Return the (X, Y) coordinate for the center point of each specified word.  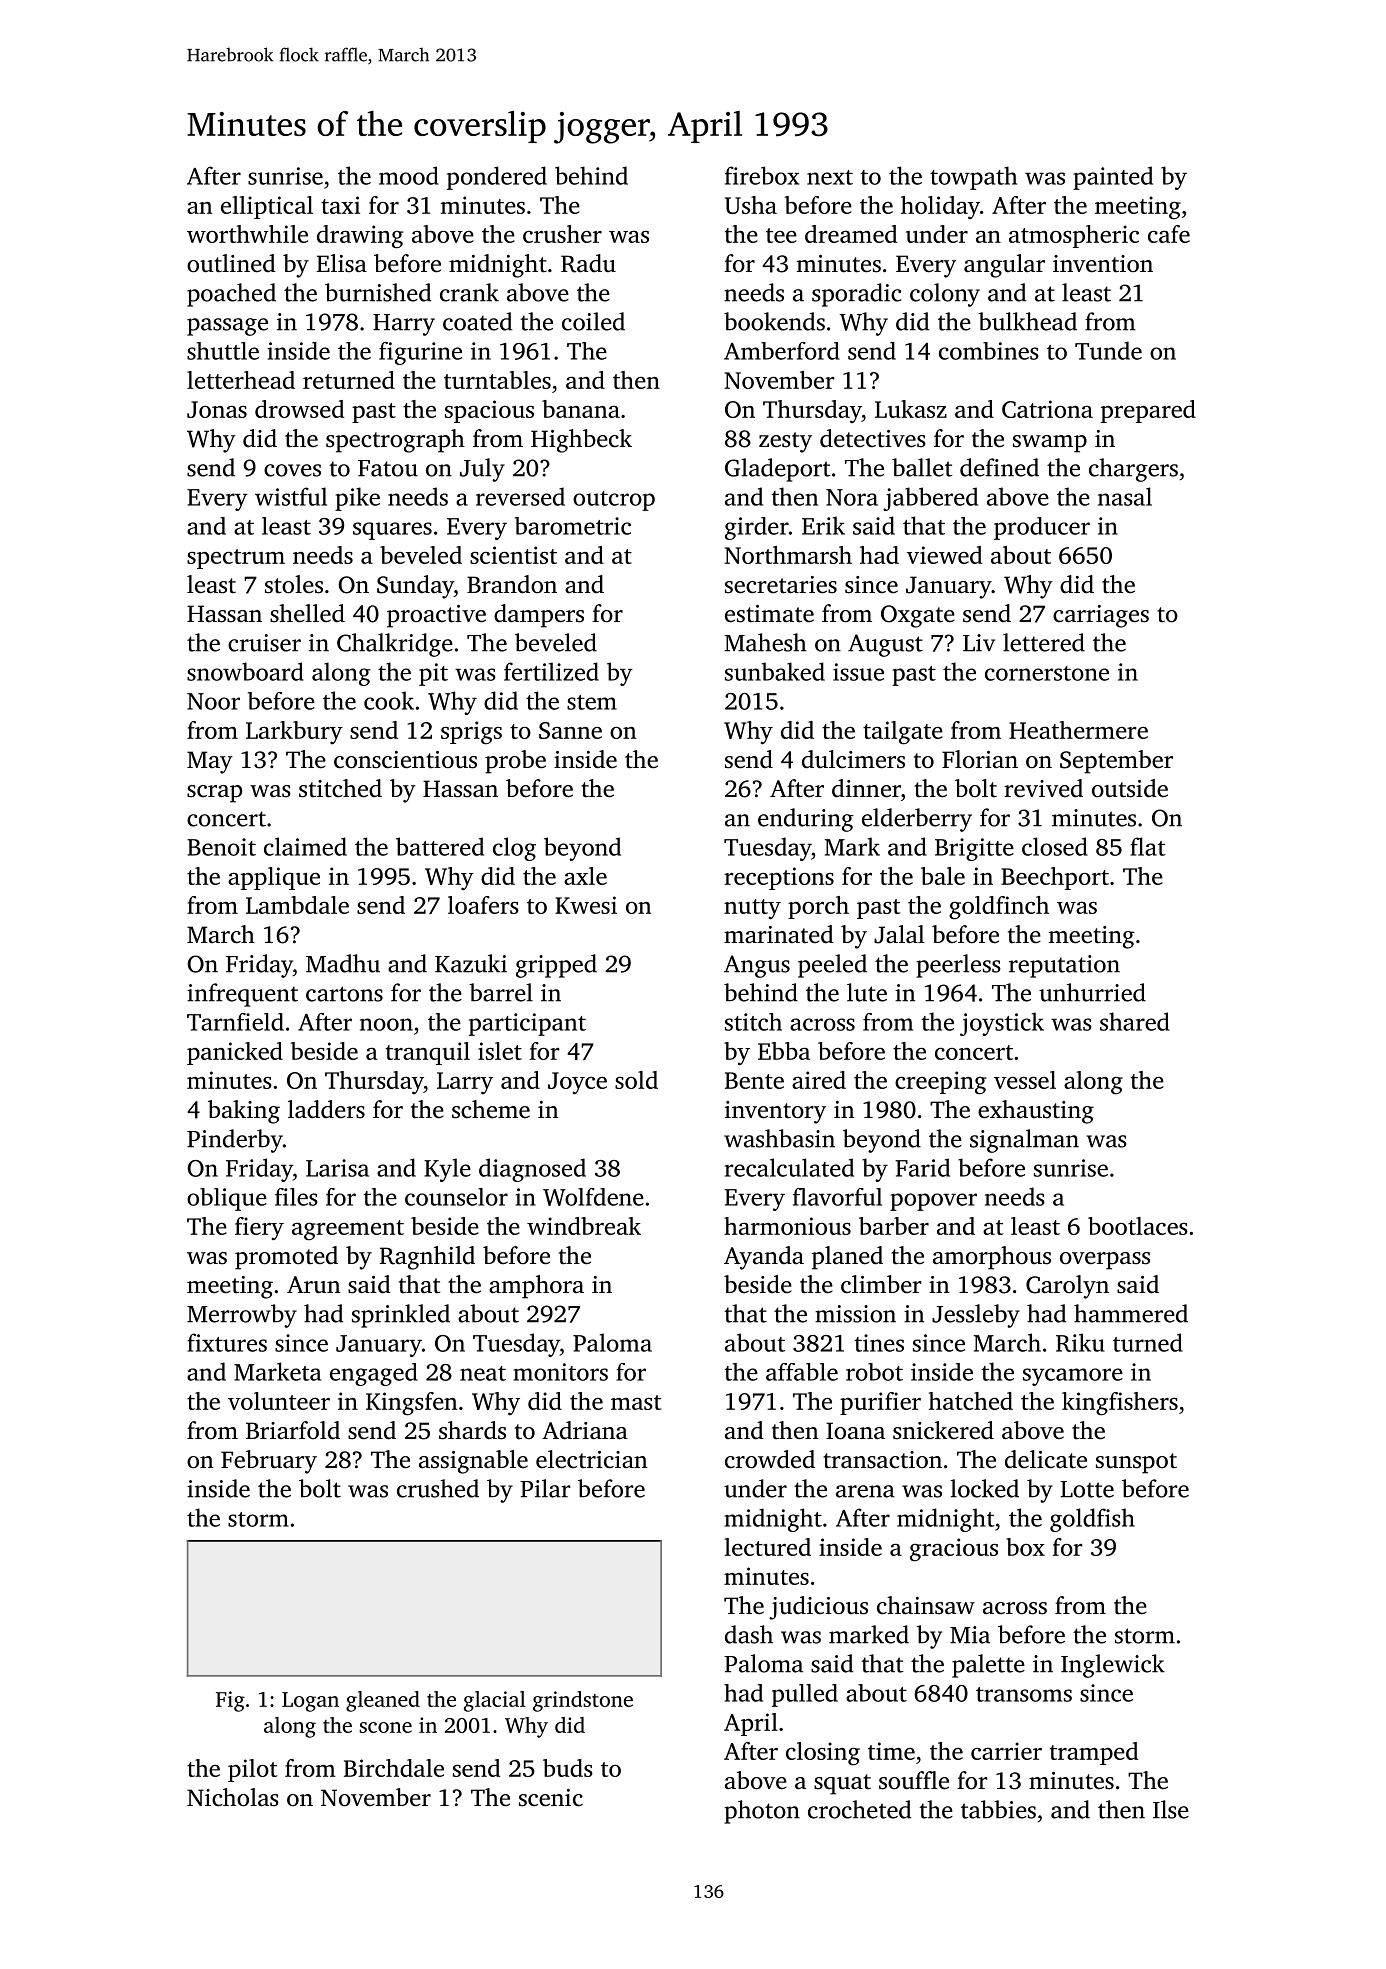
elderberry (917, 820)
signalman (1024, 1141)
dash (749, 1634)
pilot (252, 1770)
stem (592, 702)
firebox (762, 175)
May (210, 762)
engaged (374, 1374)
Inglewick (1113, 1666)
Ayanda (764, 1258)
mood (409, 175)
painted (1113, 178)
